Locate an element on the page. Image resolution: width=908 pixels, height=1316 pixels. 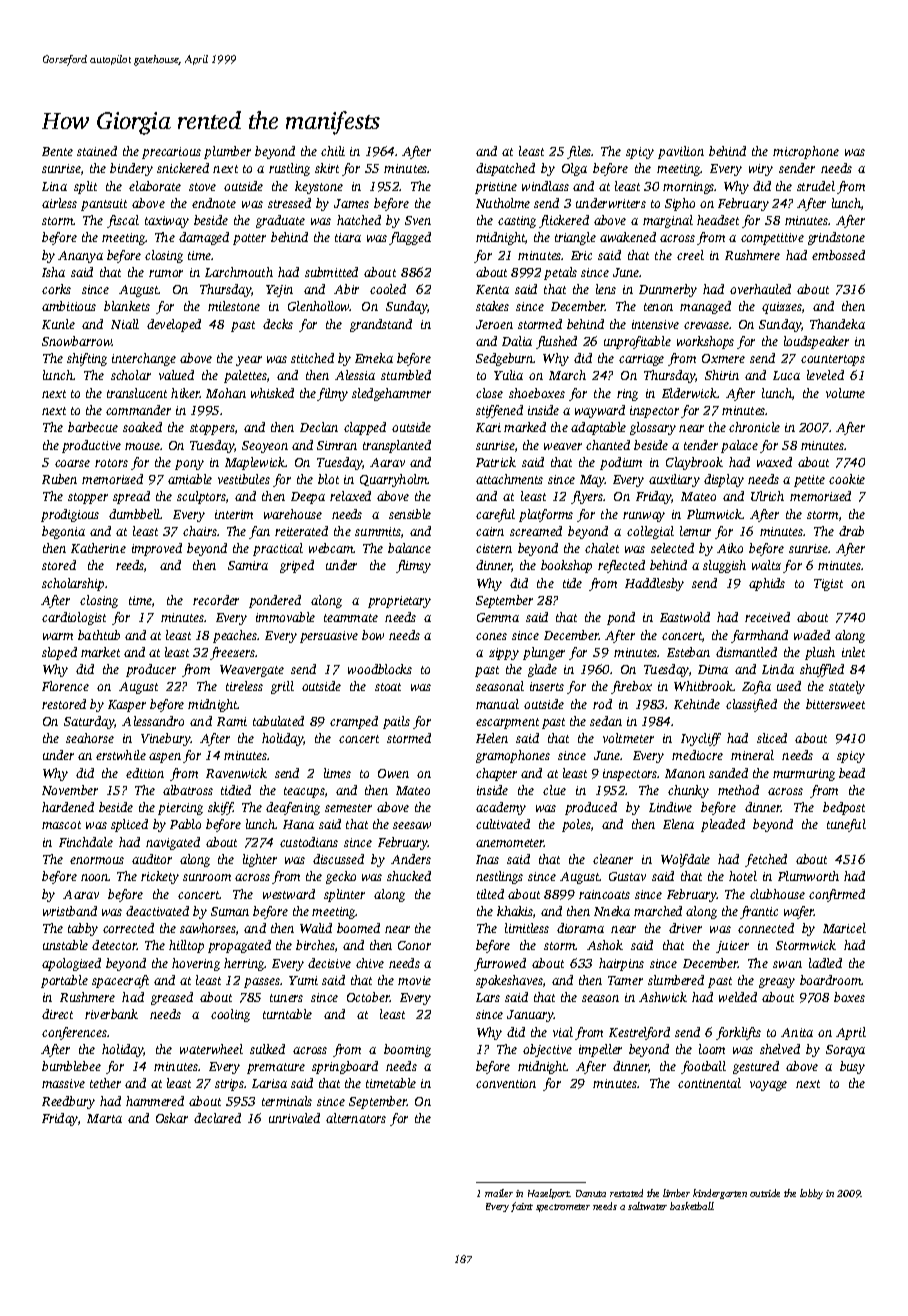
wayward is located at coordinates (600, 411).
